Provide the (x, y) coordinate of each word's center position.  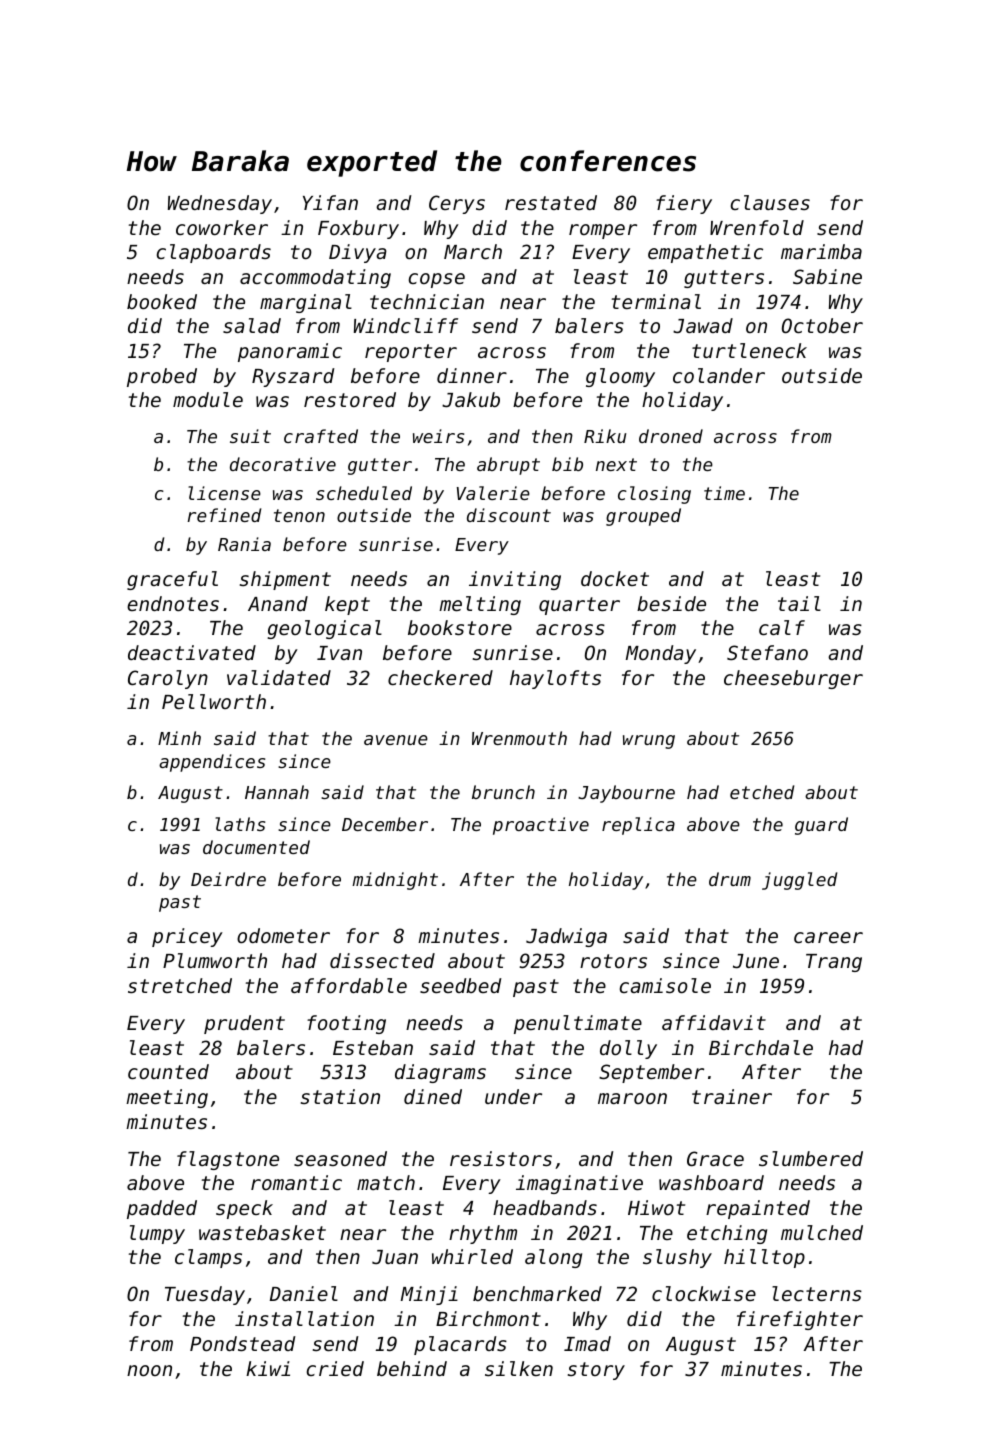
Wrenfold (757, 227)
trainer (732, 1096)
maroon (632, 1098)
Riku (605, 436)
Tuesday (205, 1295)
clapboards (214, 253)
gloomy (620, 377)
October (822, 325)
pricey (187, 937)
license (224, 493)
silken (519, 1368)
